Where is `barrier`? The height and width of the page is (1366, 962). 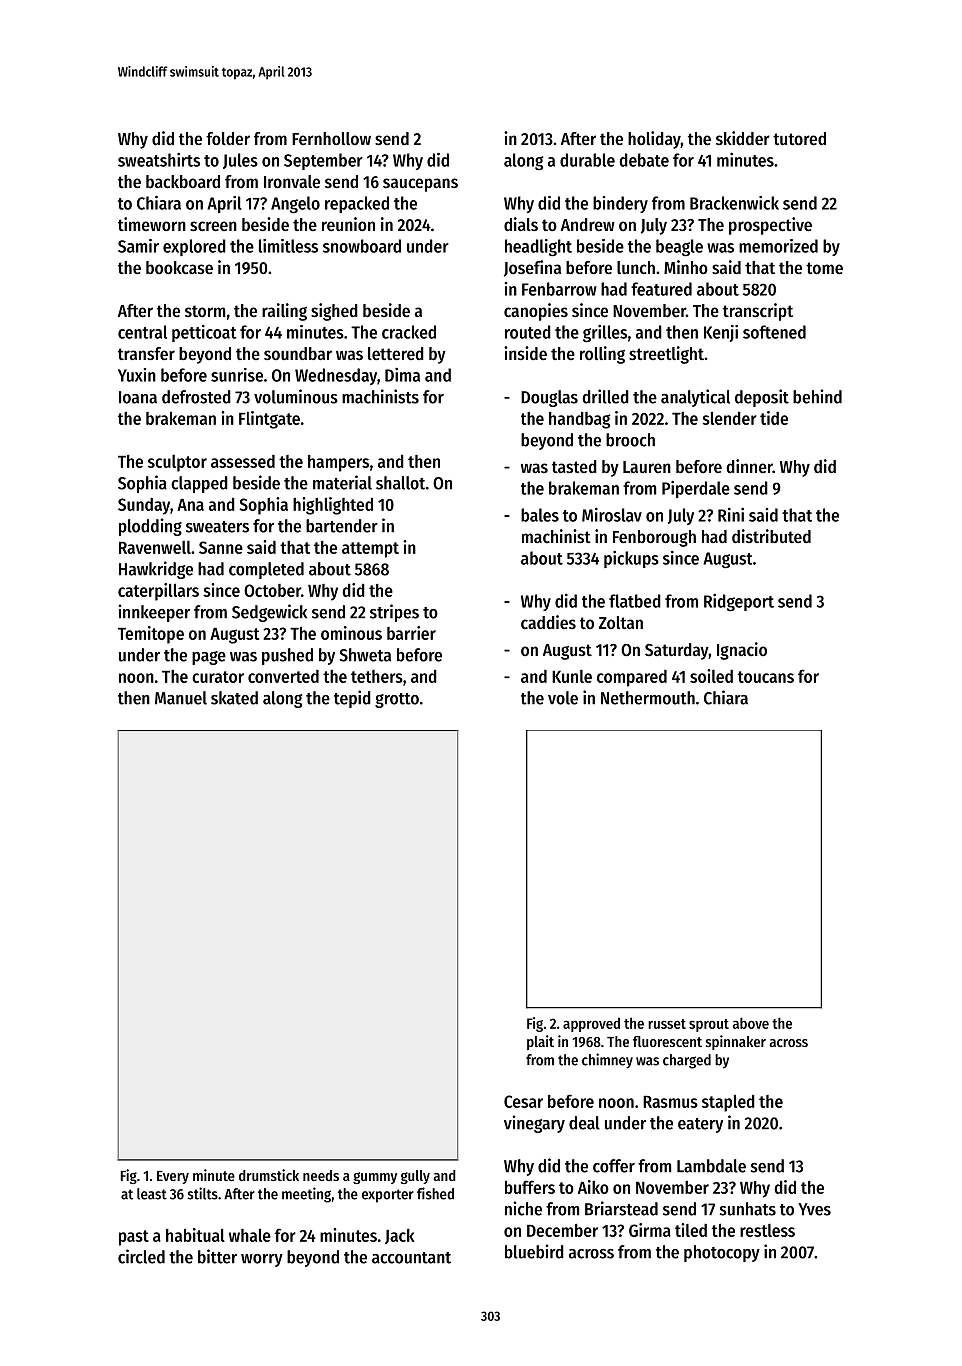 barrier is located at coordinates (411, 633).
